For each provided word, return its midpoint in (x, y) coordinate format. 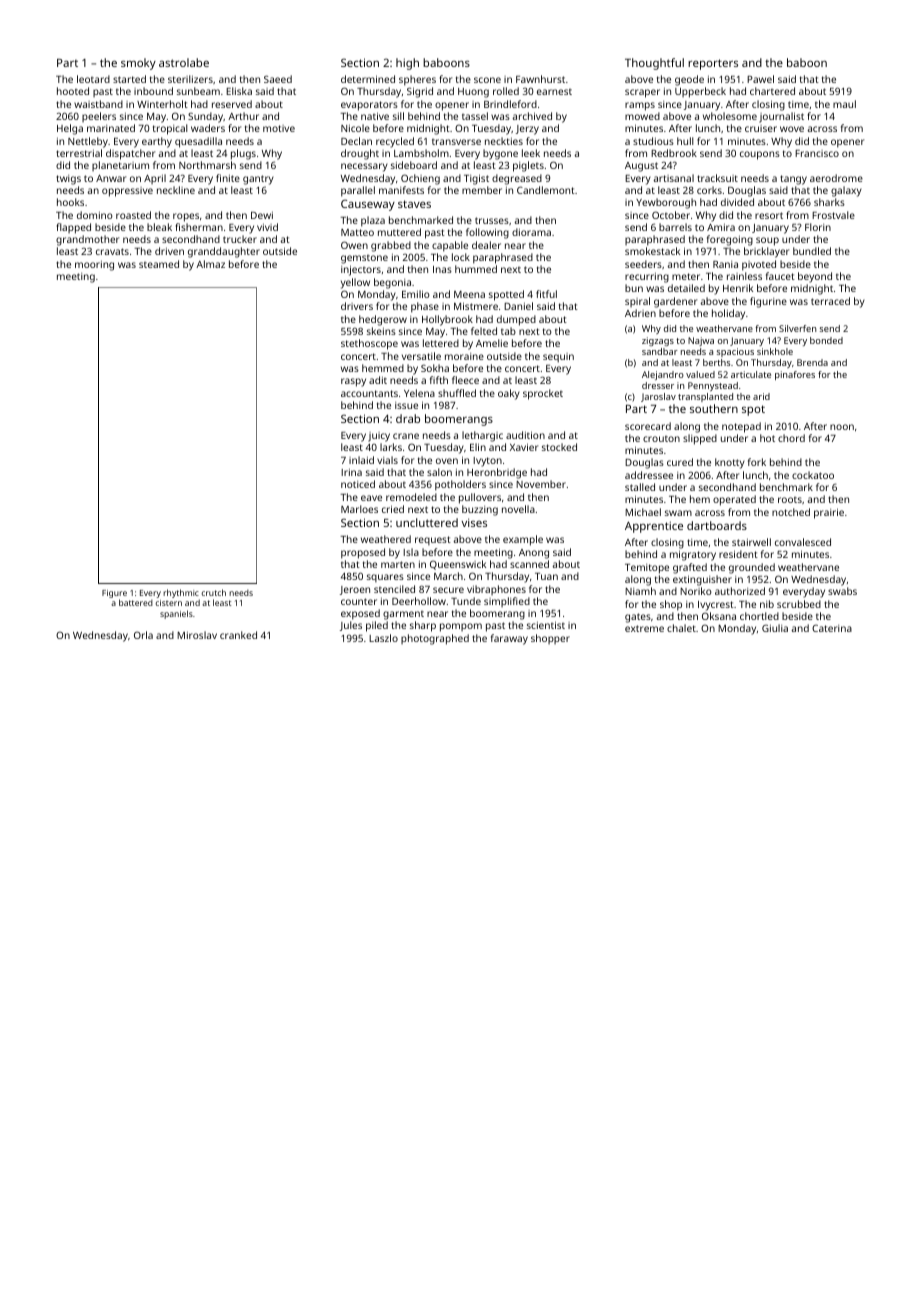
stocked (559, 447)
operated (734, 500)
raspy (353, 382)
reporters (713, 64)
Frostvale (833, 215)
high (407, 64)
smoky (138, 64)
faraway (509, 639)
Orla (143, 635)
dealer (486, 245)
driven (169, 251)
